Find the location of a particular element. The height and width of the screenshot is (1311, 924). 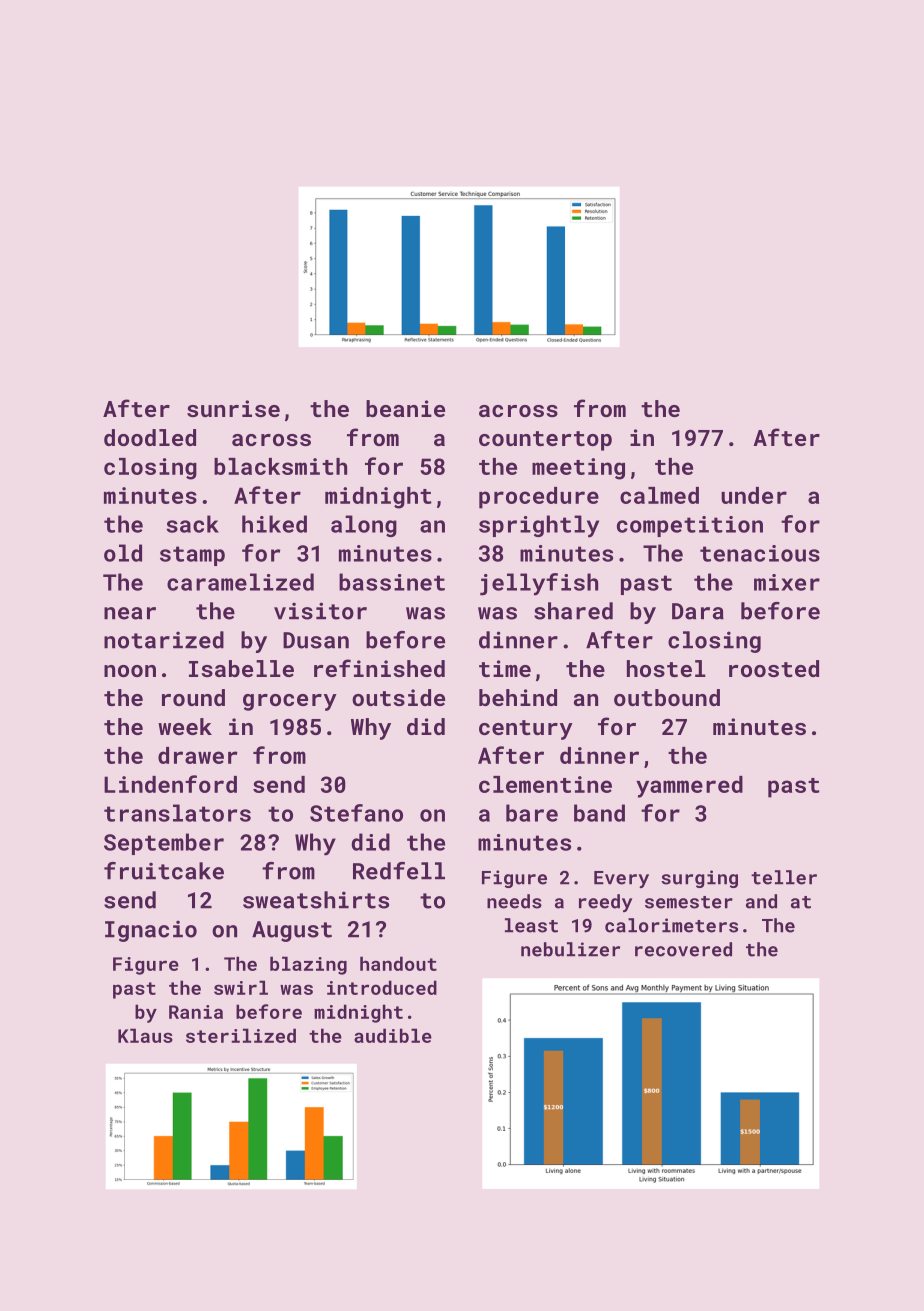

sunrise is located at coordinates (233, 408).
